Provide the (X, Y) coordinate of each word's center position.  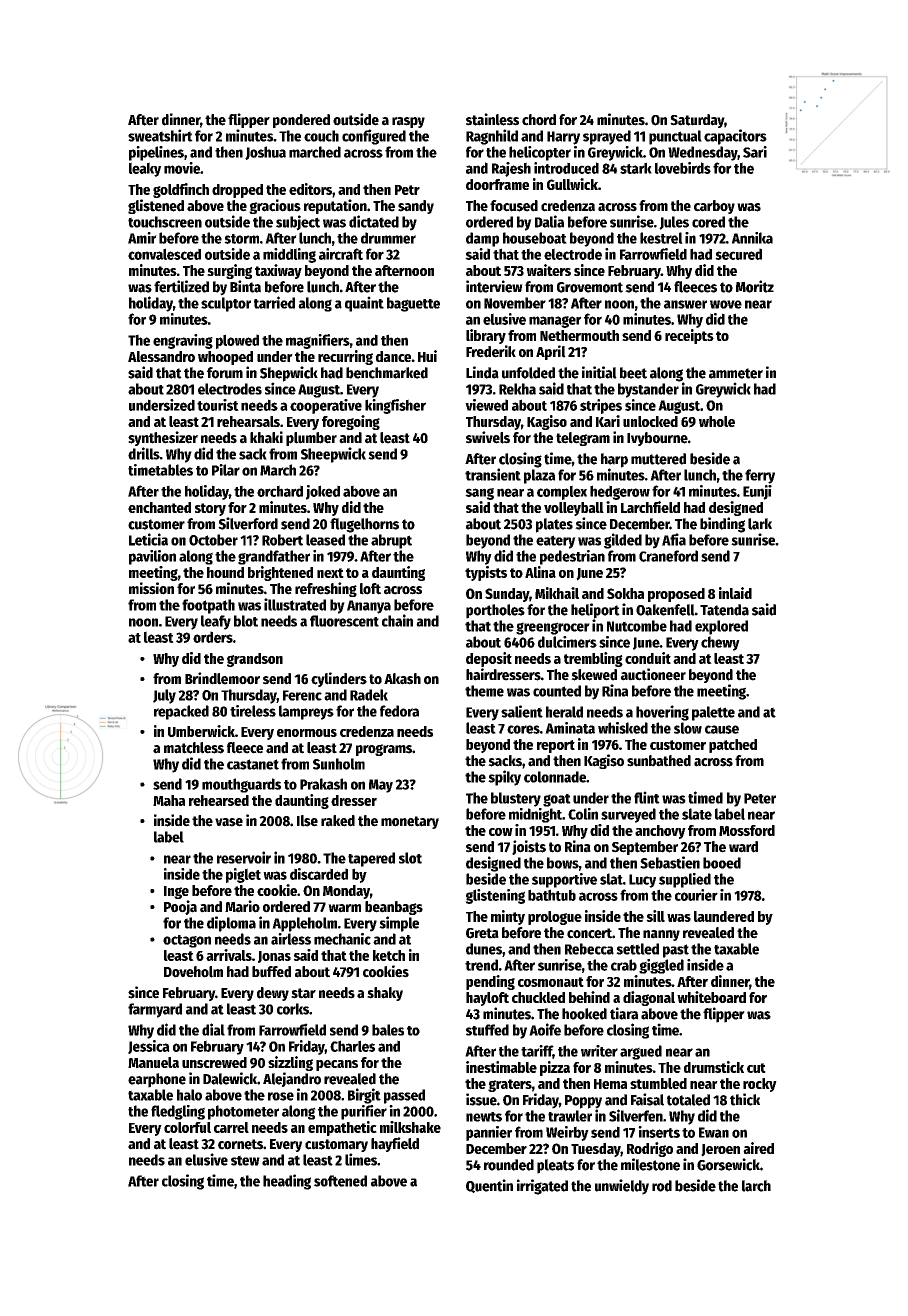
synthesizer (163, 438)
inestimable (501, 1067)
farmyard (155, 1010)
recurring (345, 357)
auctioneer (653, 674)
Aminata (570, 728)
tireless (253, 711)
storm (241, 239)
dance (393, 356)
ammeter (736, 373)
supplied (685, 880)
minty (508, 917)
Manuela (153, 1062)
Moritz (755, 286)
